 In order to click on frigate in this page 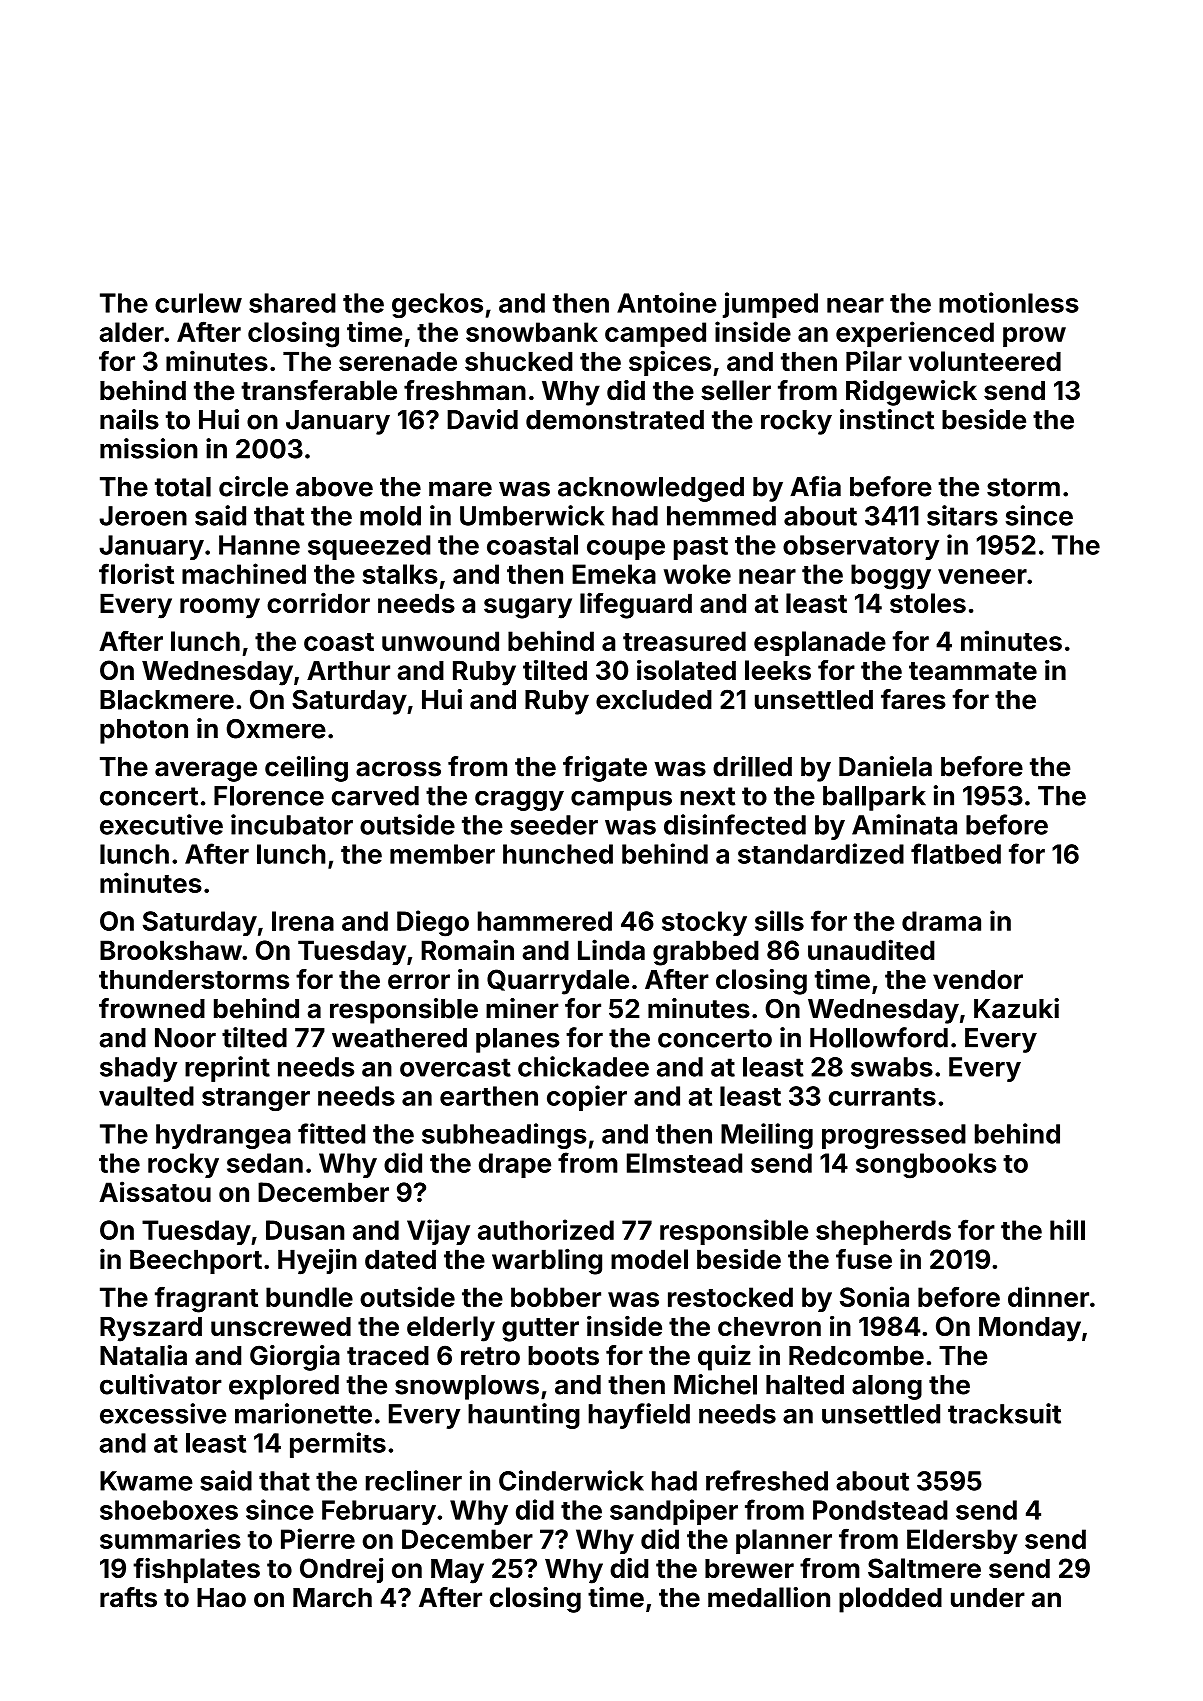, I will do `click(605, 769)`.
